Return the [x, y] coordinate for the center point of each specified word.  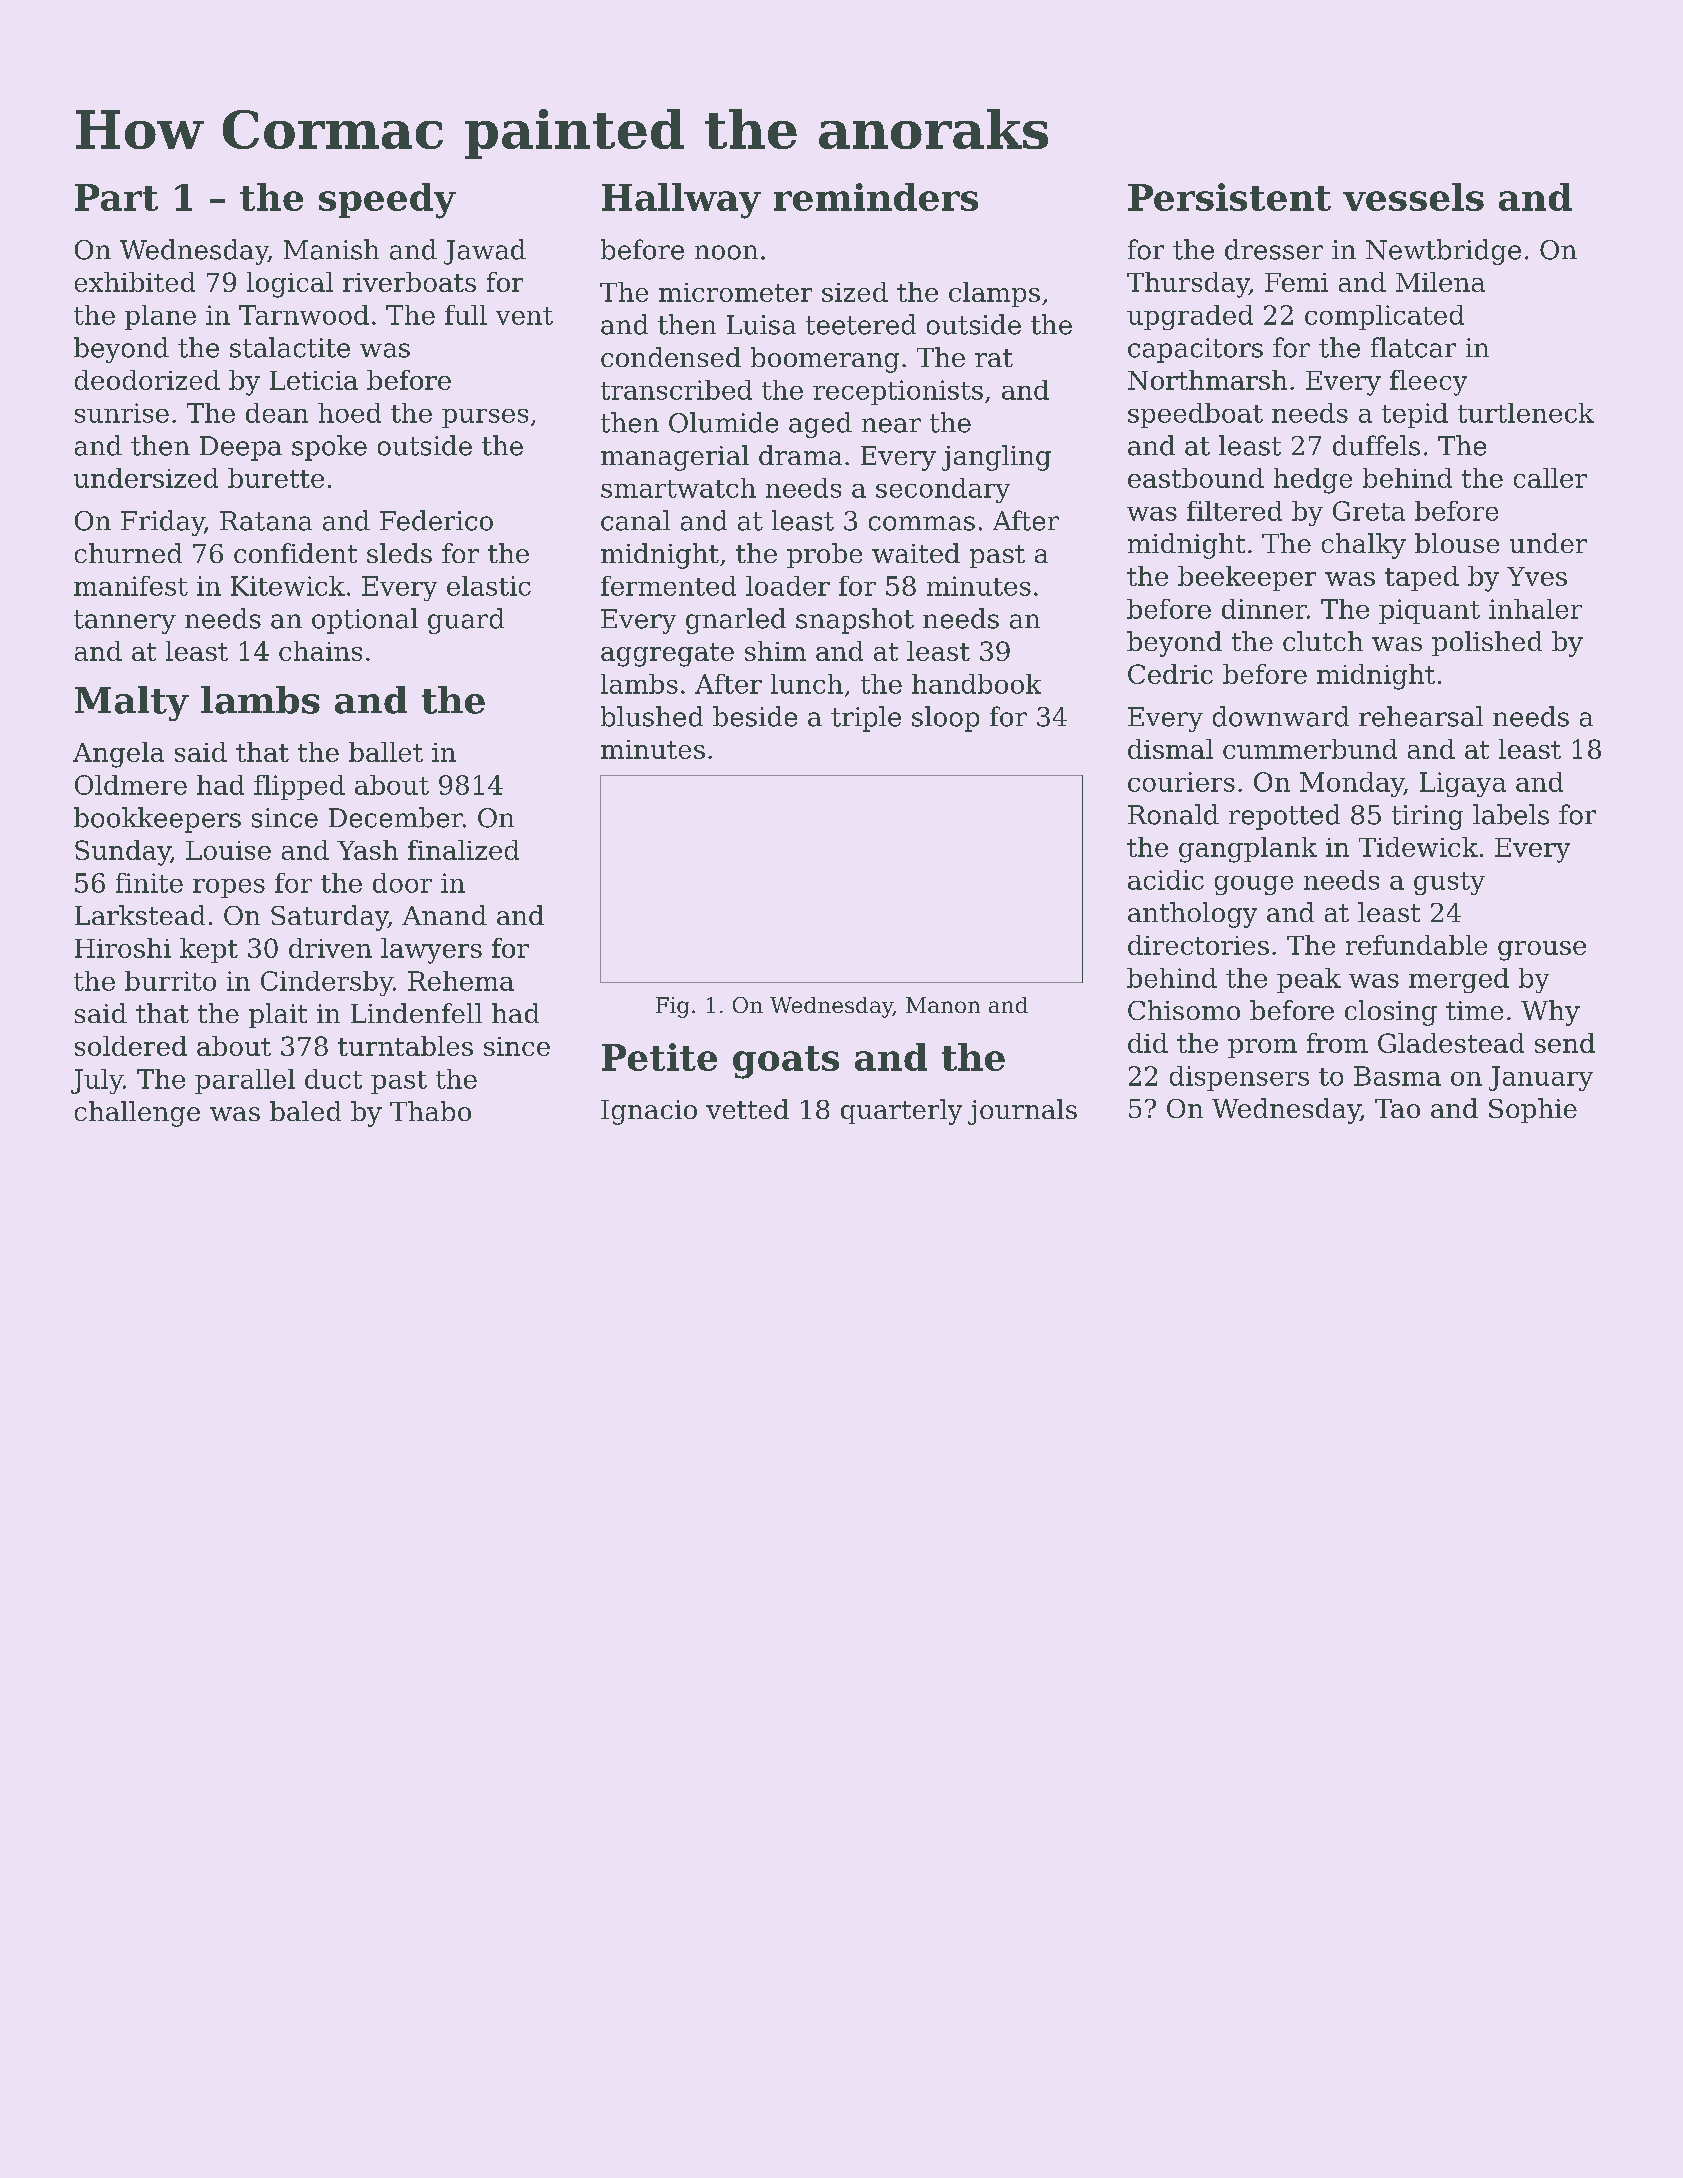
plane [160, 317]
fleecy [1428, 383]
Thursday [1188, 285]
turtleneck [1526, 413]
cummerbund [1310, 749]
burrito [170, 981]
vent [524, 316]
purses [485, 418]
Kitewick [288, 586]
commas [922, 523]
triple [866, 719]
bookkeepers [157, 820]
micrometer [735, 292]
